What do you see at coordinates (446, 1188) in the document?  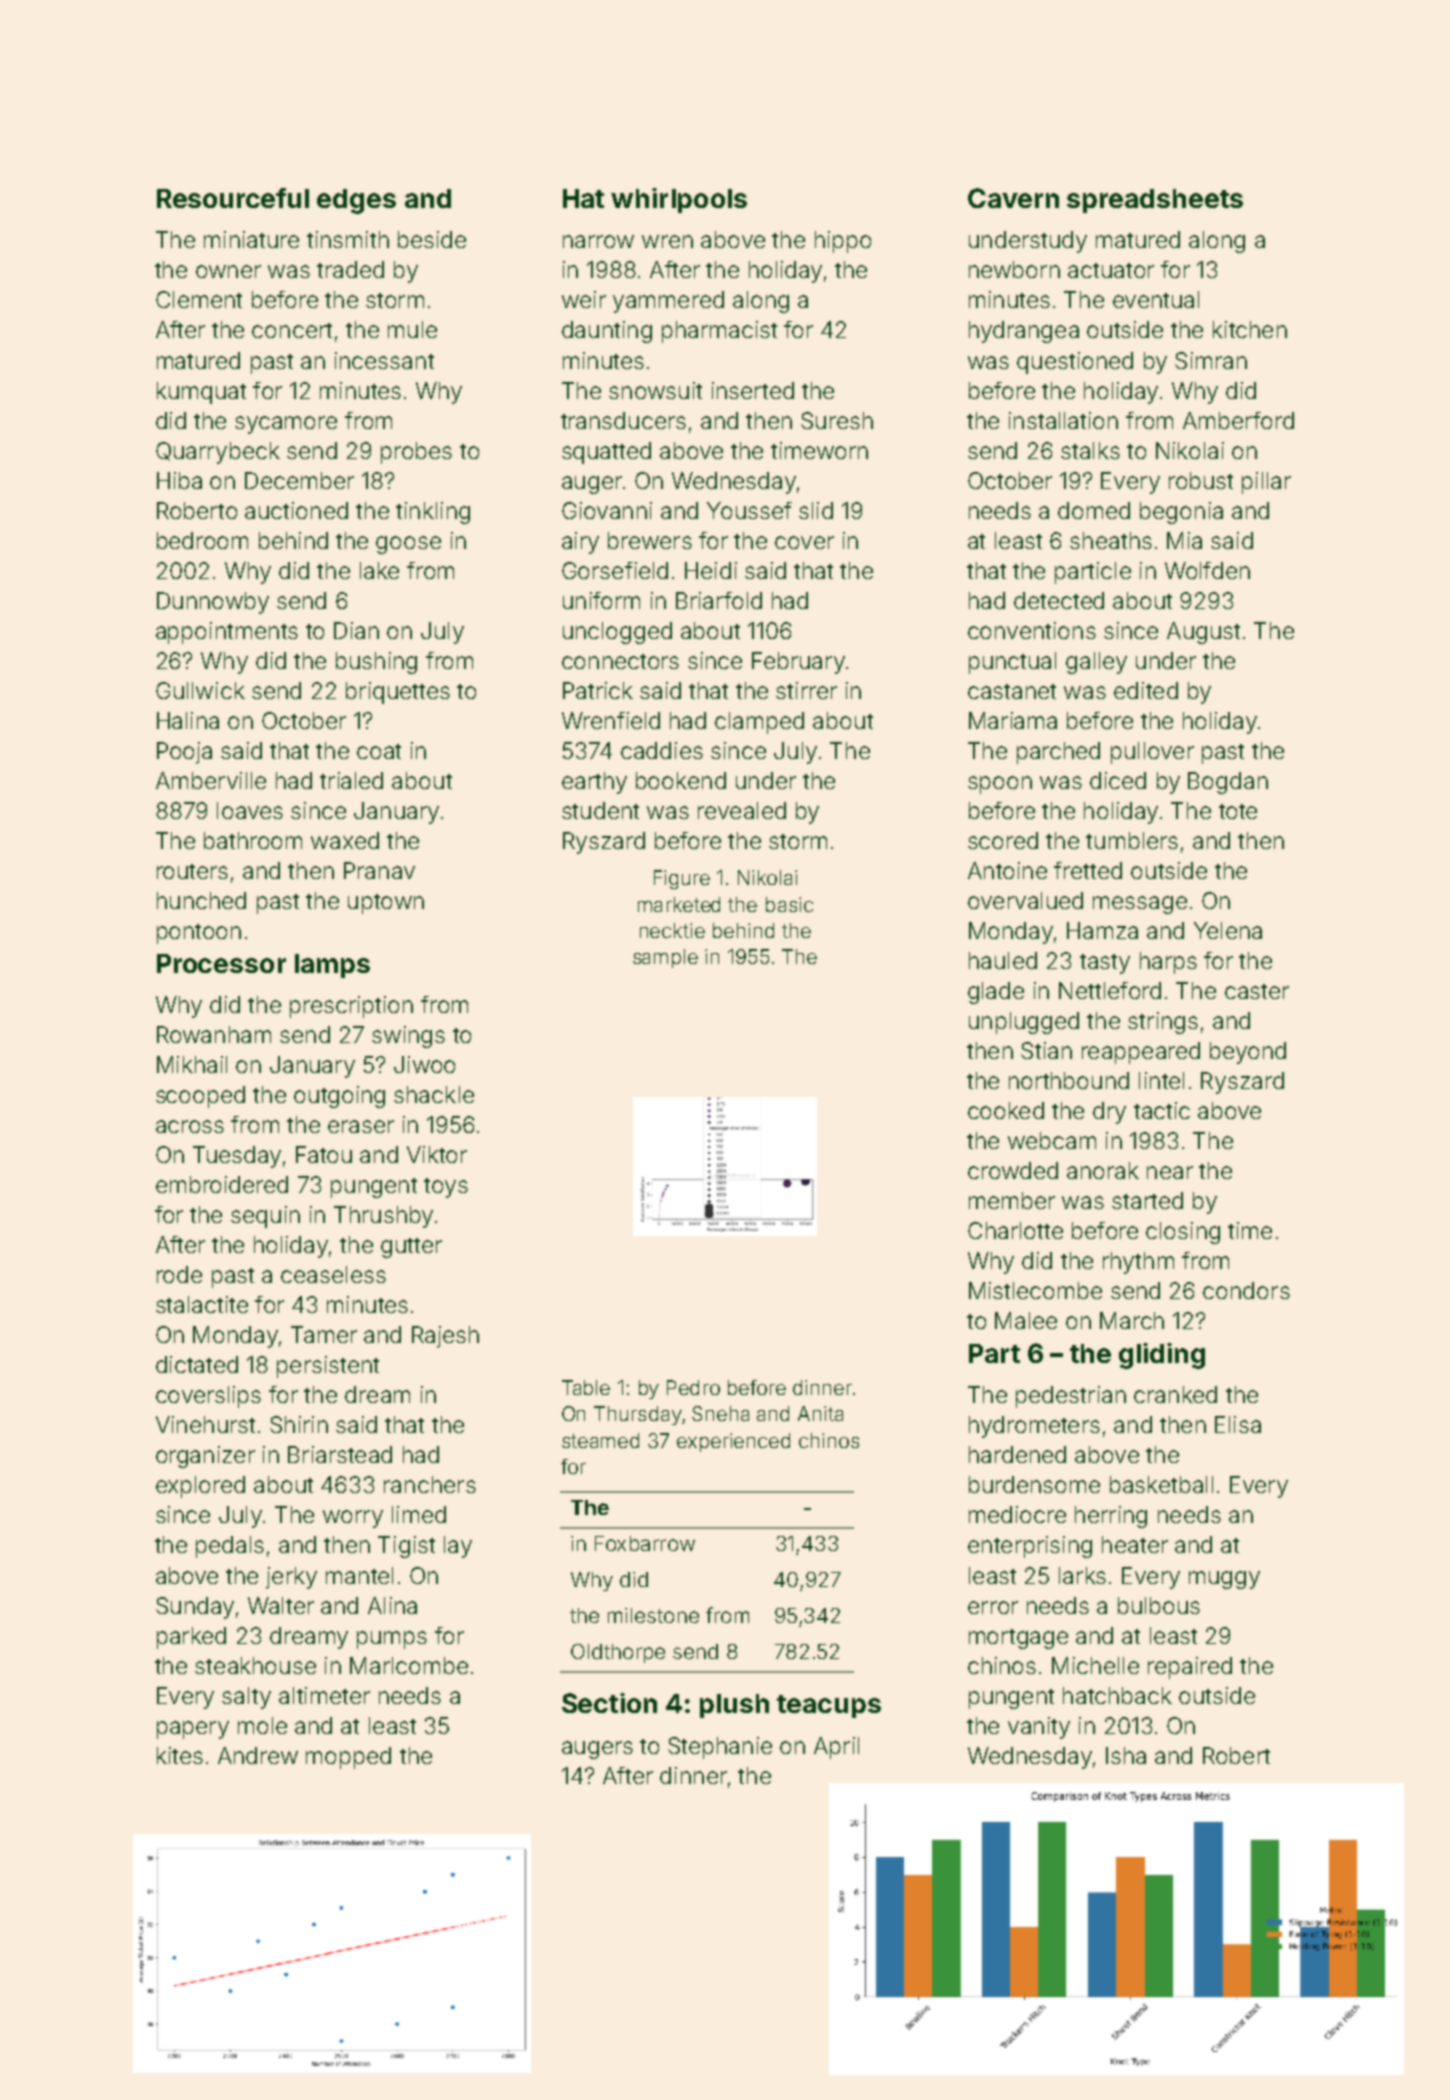 I see `toys` at bounding box center [446, 1188].
